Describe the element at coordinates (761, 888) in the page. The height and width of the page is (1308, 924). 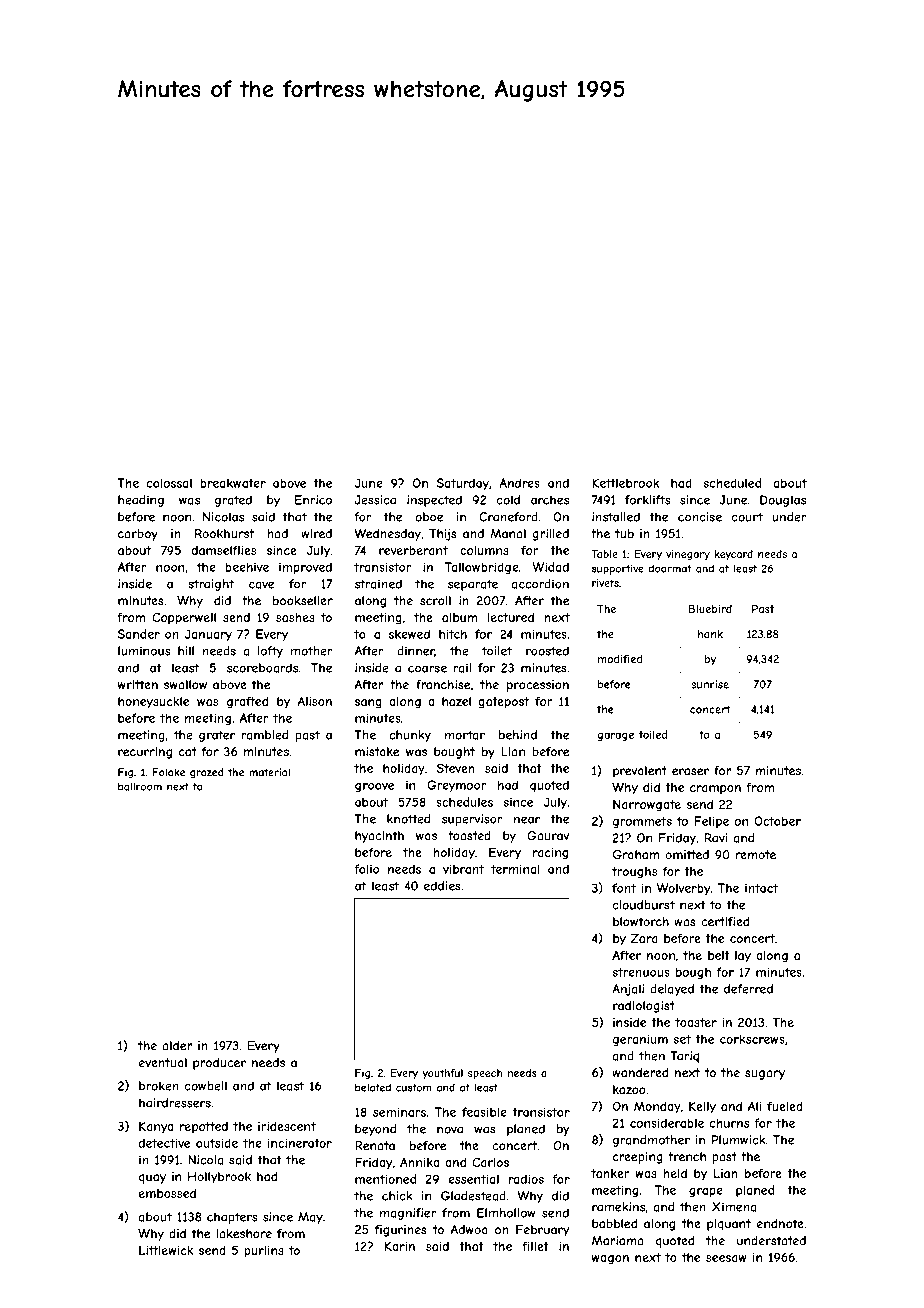
I see `intact` at that location.
